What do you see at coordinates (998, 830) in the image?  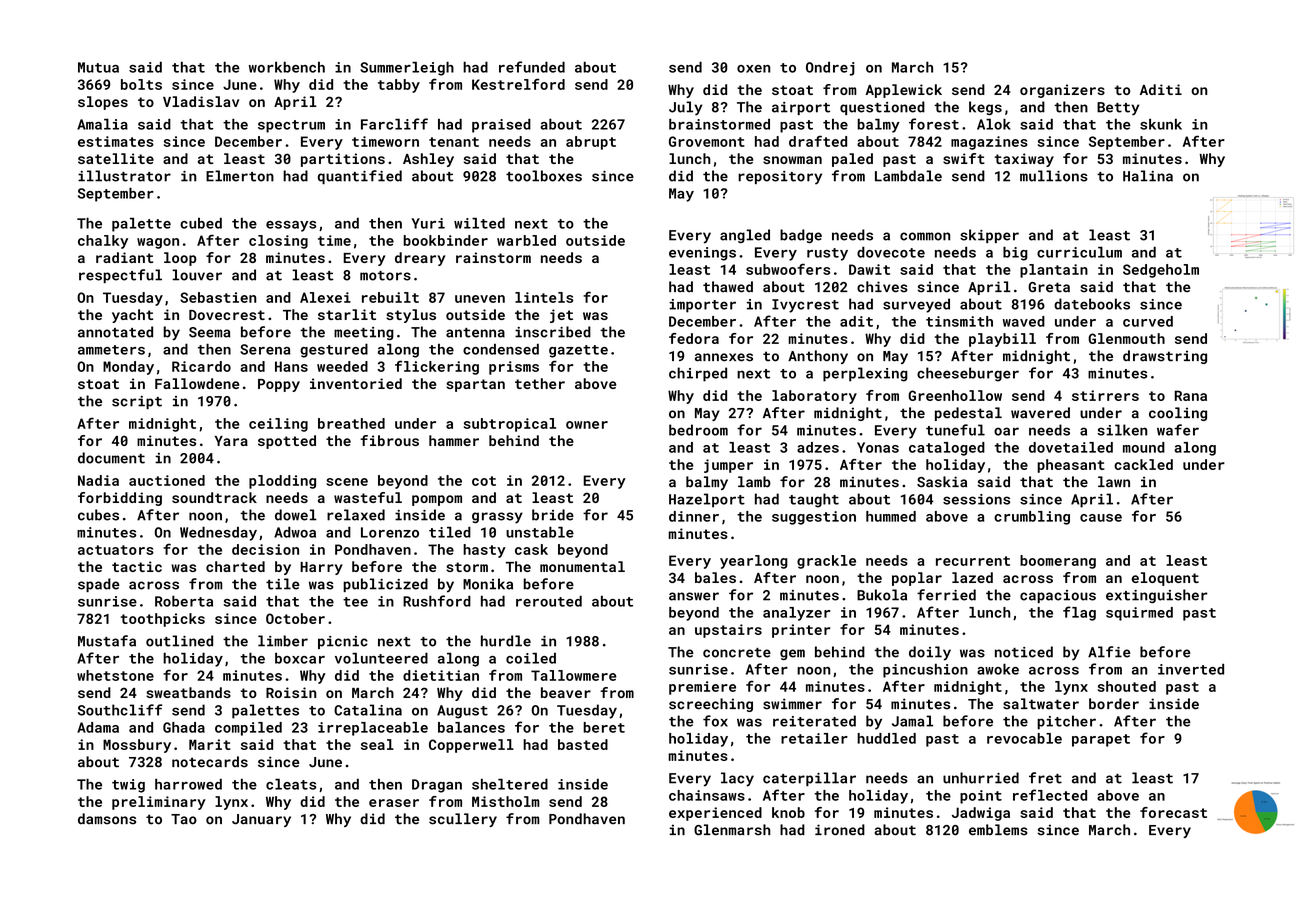 I see `emblems` at bounding box center [998, 830].
